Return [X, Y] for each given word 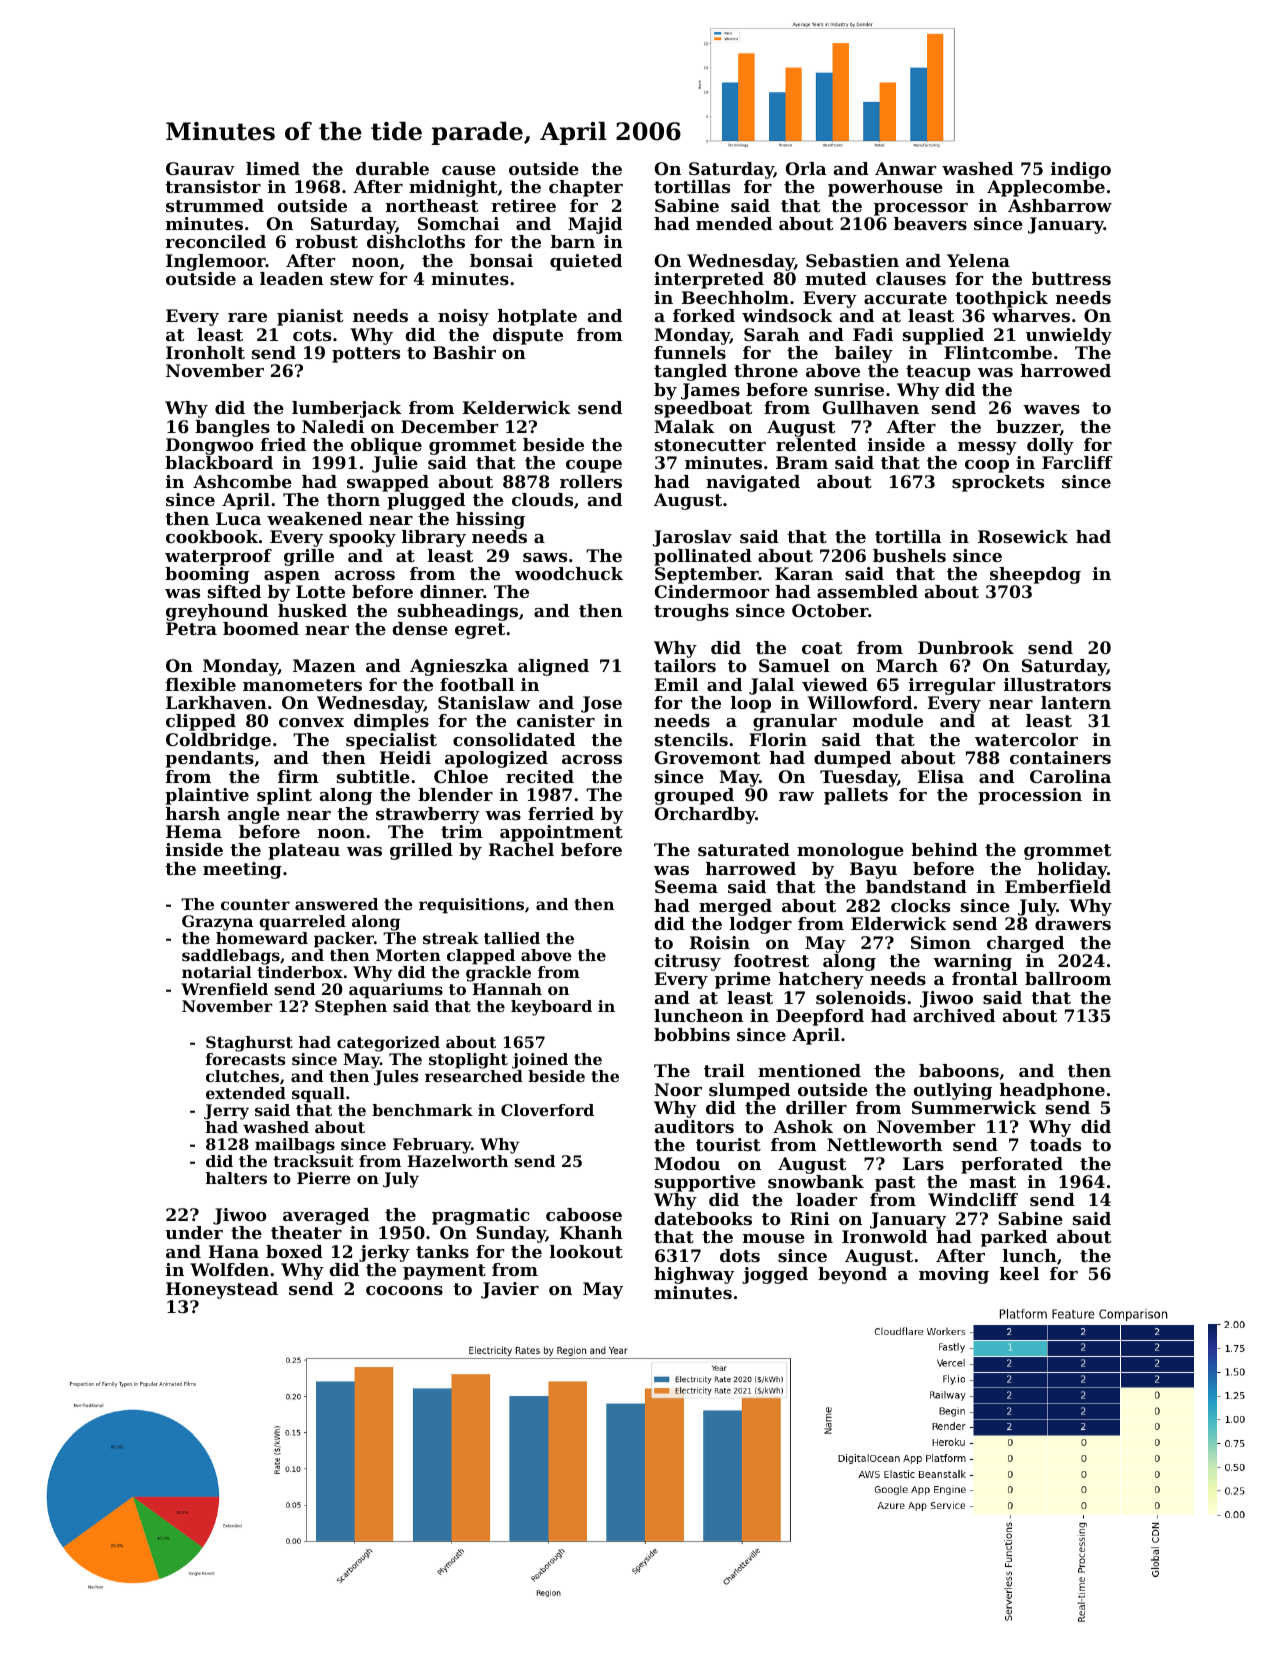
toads [1055, 1144]
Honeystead [222, 1290]
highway [694, 1275]
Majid [595, 225]
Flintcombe [998, 352]
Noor [678, 1089]
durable [392, 168]
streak [451, 938]
